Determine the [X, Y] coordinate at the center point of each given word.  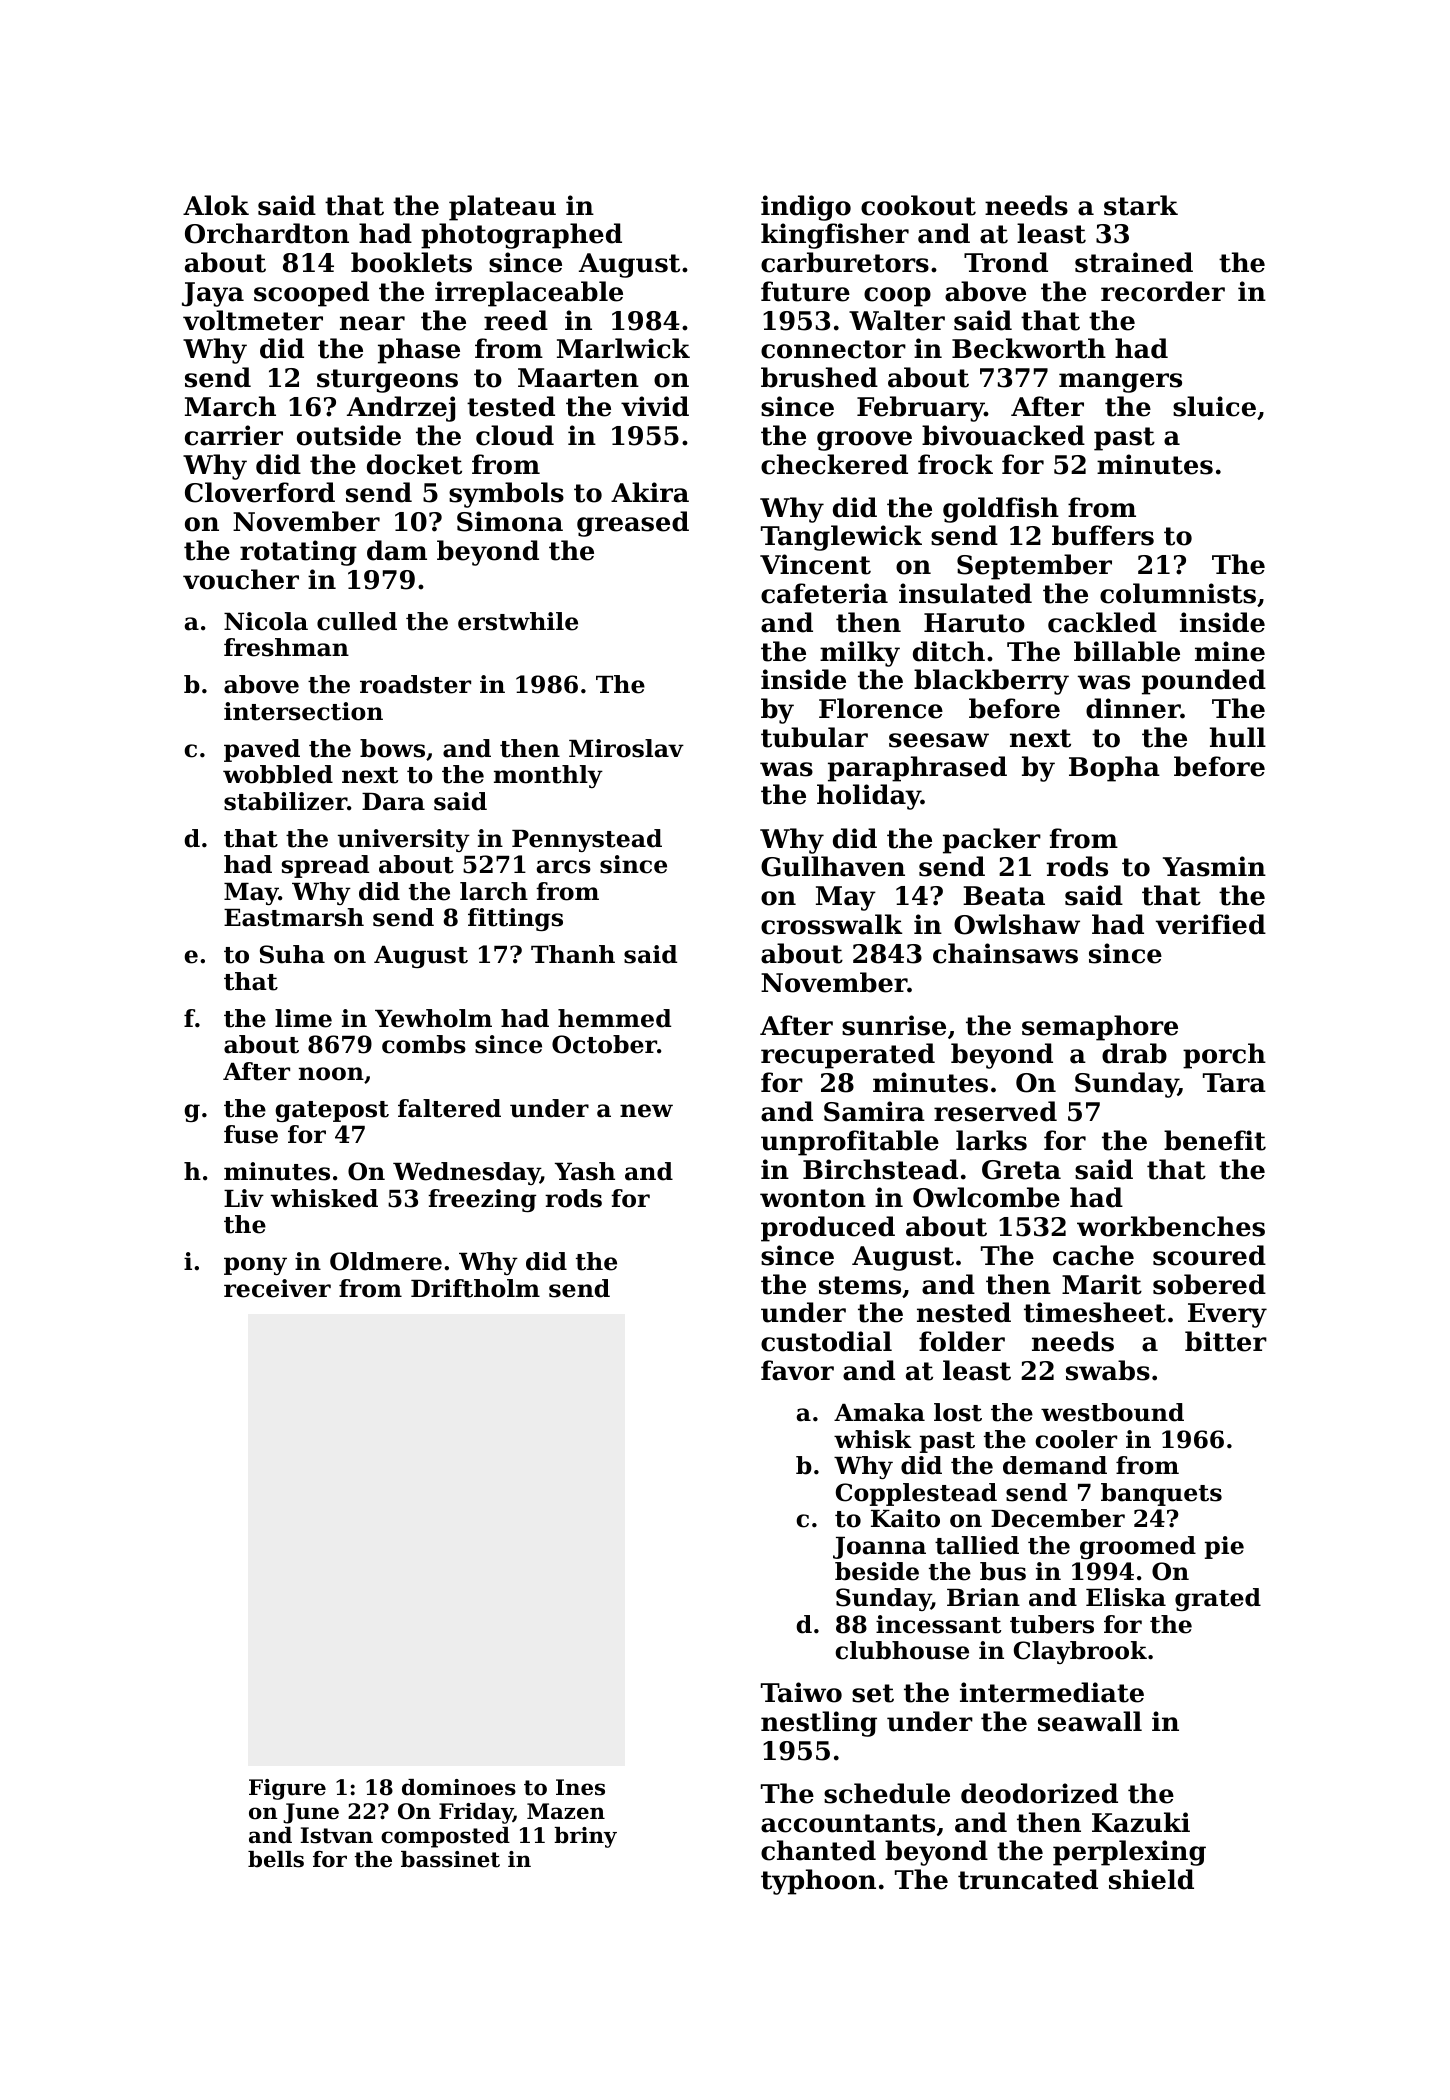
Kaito [905, 1518]
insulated [965, 593]
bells [276, 1859]
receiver [277, 1288]
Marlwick [623, 348]
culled [357, 621]
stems [860, 1285]
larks [991, 1140]
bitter [1226, 1341]
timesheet [1095, 1312]
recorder [1163, 291]
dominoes [459, 1787]
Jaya [213, 294]
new [646, 1111]
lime [303, 1018]
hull [1238, 737]
